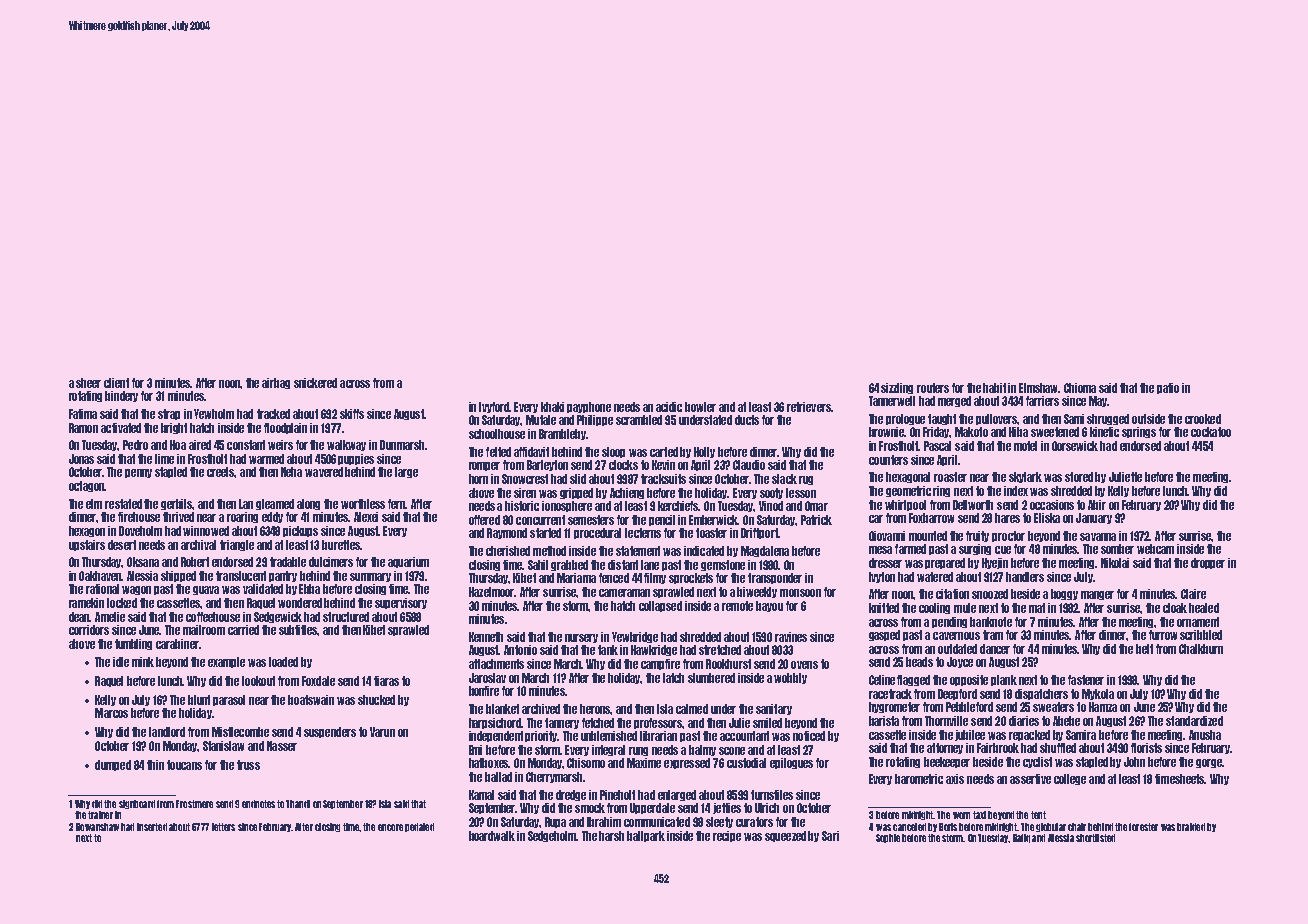  I want to click on Sedgeholm, so click(552, 836).
